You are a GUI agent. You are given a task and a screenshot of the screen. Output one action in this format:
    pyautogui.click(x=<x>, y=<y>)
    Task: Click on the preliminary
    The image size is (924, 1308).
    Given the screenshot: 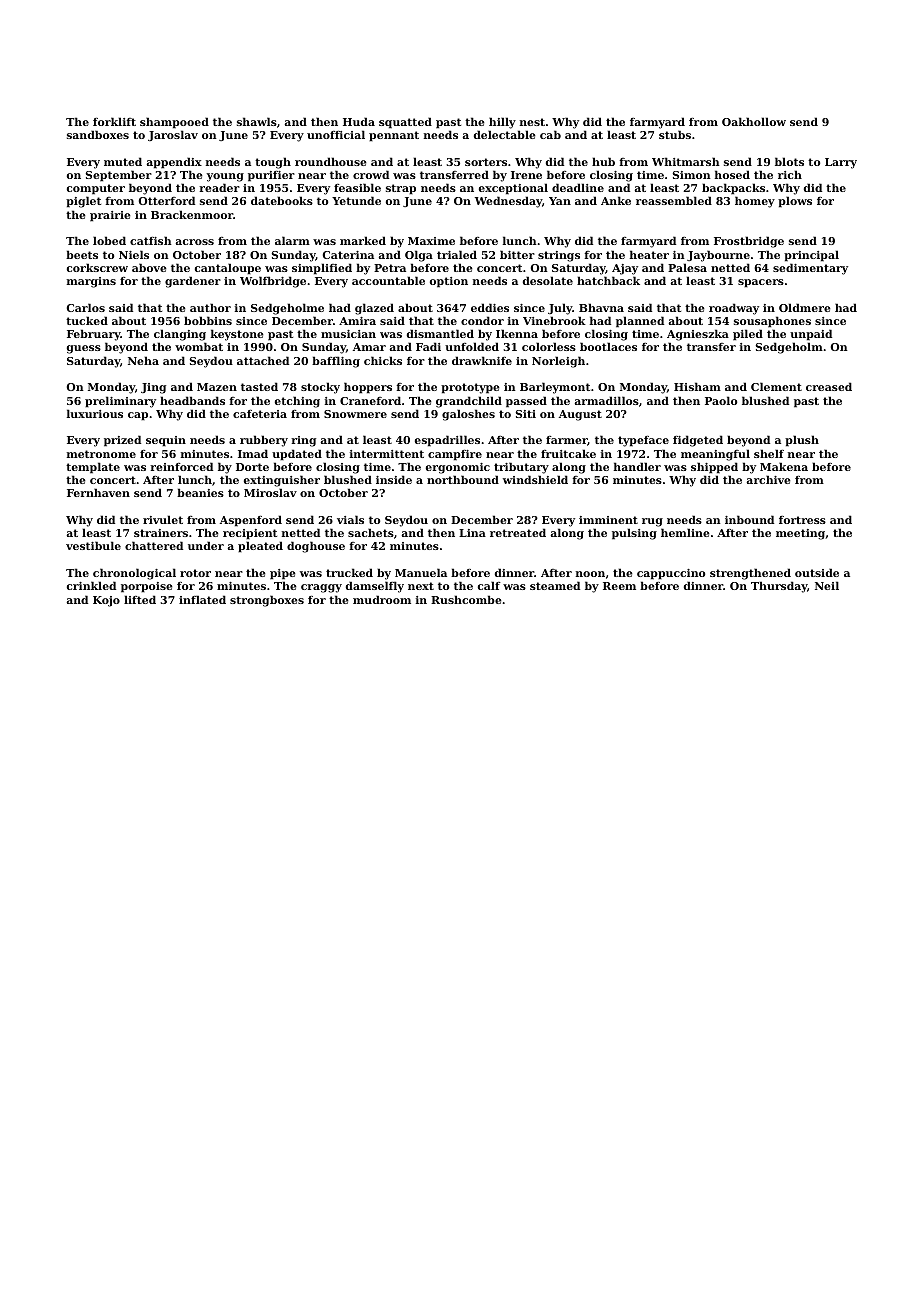 What is the action you would take?
    pyautogui.click(x=120, y=402)
